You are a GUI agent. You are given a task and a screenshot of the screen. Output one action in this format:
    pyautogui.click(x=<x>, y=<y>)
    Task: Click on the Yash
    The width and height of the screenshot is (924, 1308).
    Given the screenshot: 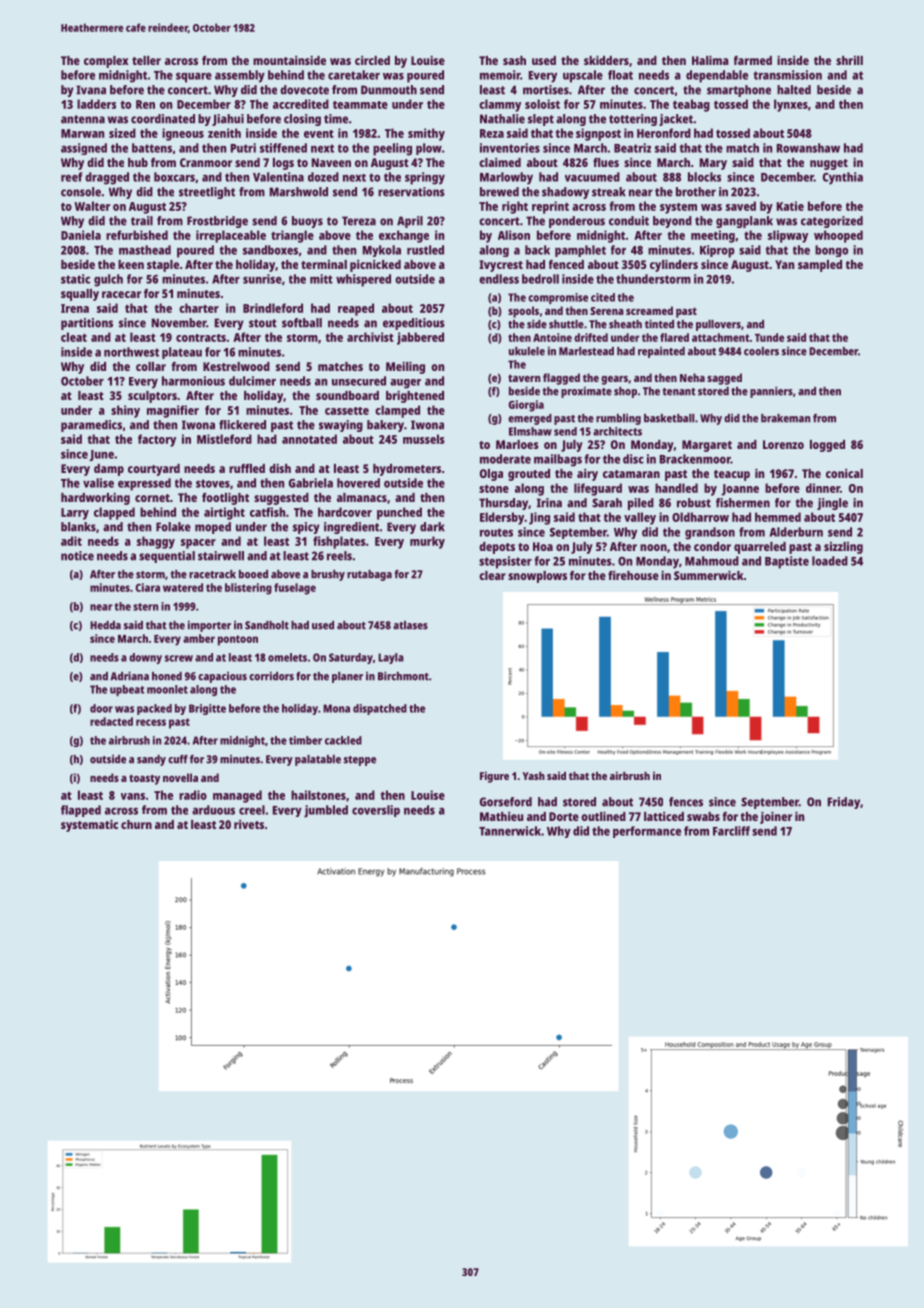 What is the action you would take?
    pyautogui.click(x=534, y=776)
